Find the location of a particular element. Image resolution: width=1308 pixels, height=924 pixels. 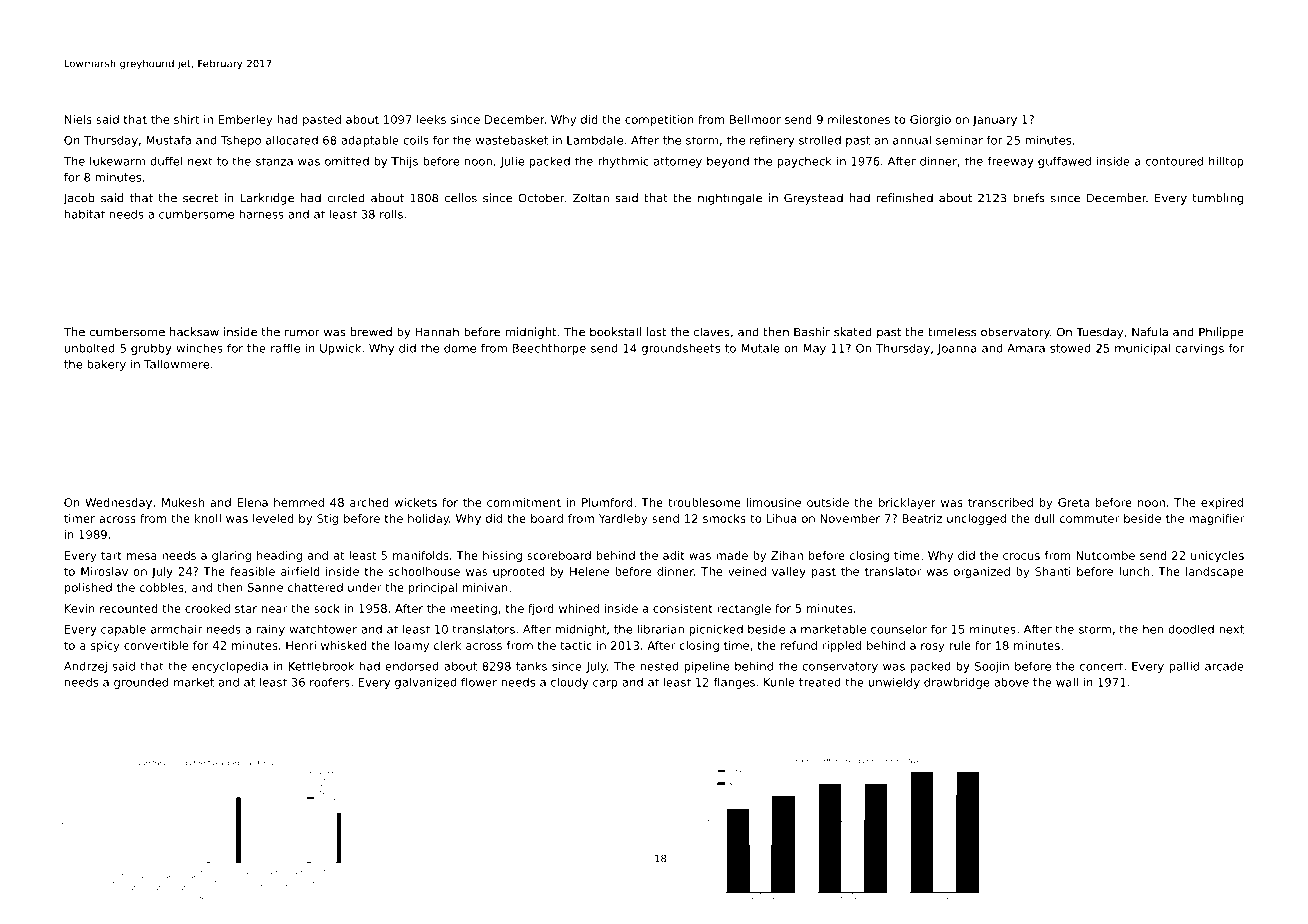

Emberley is located at coordinates (245, 120).
